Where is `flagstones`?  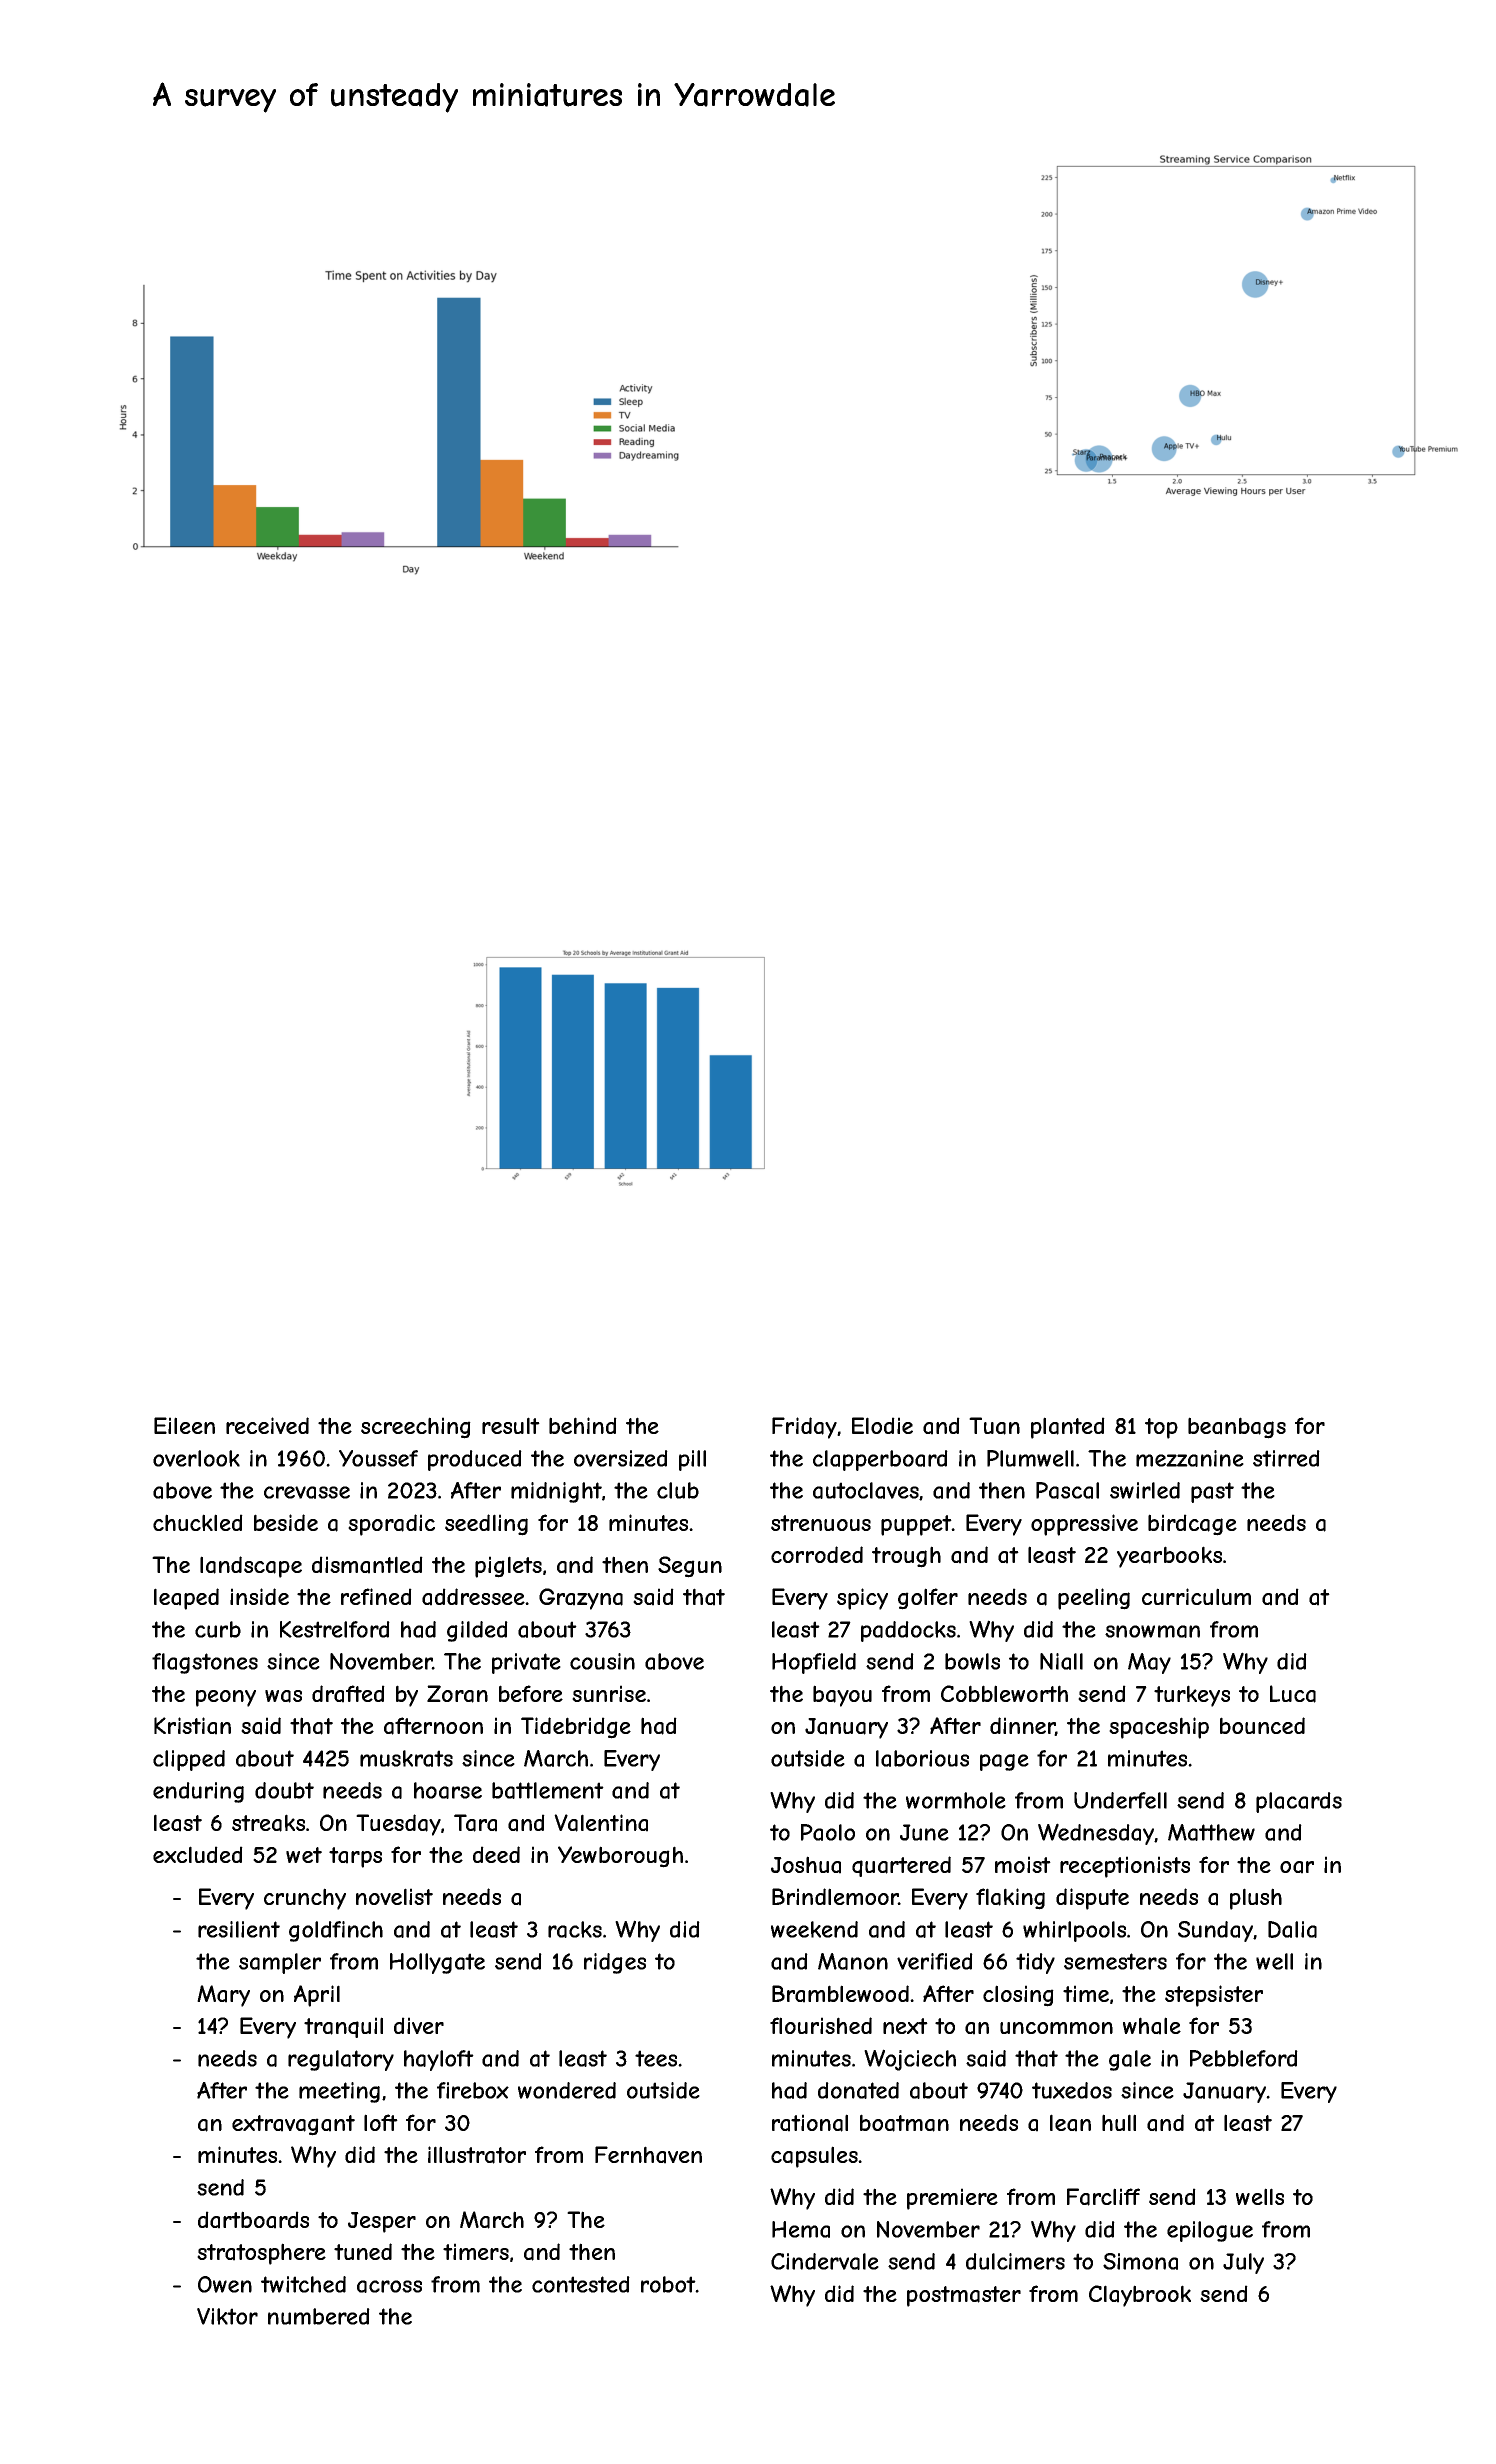
flagstones is located at coordinates (205, 1663).
